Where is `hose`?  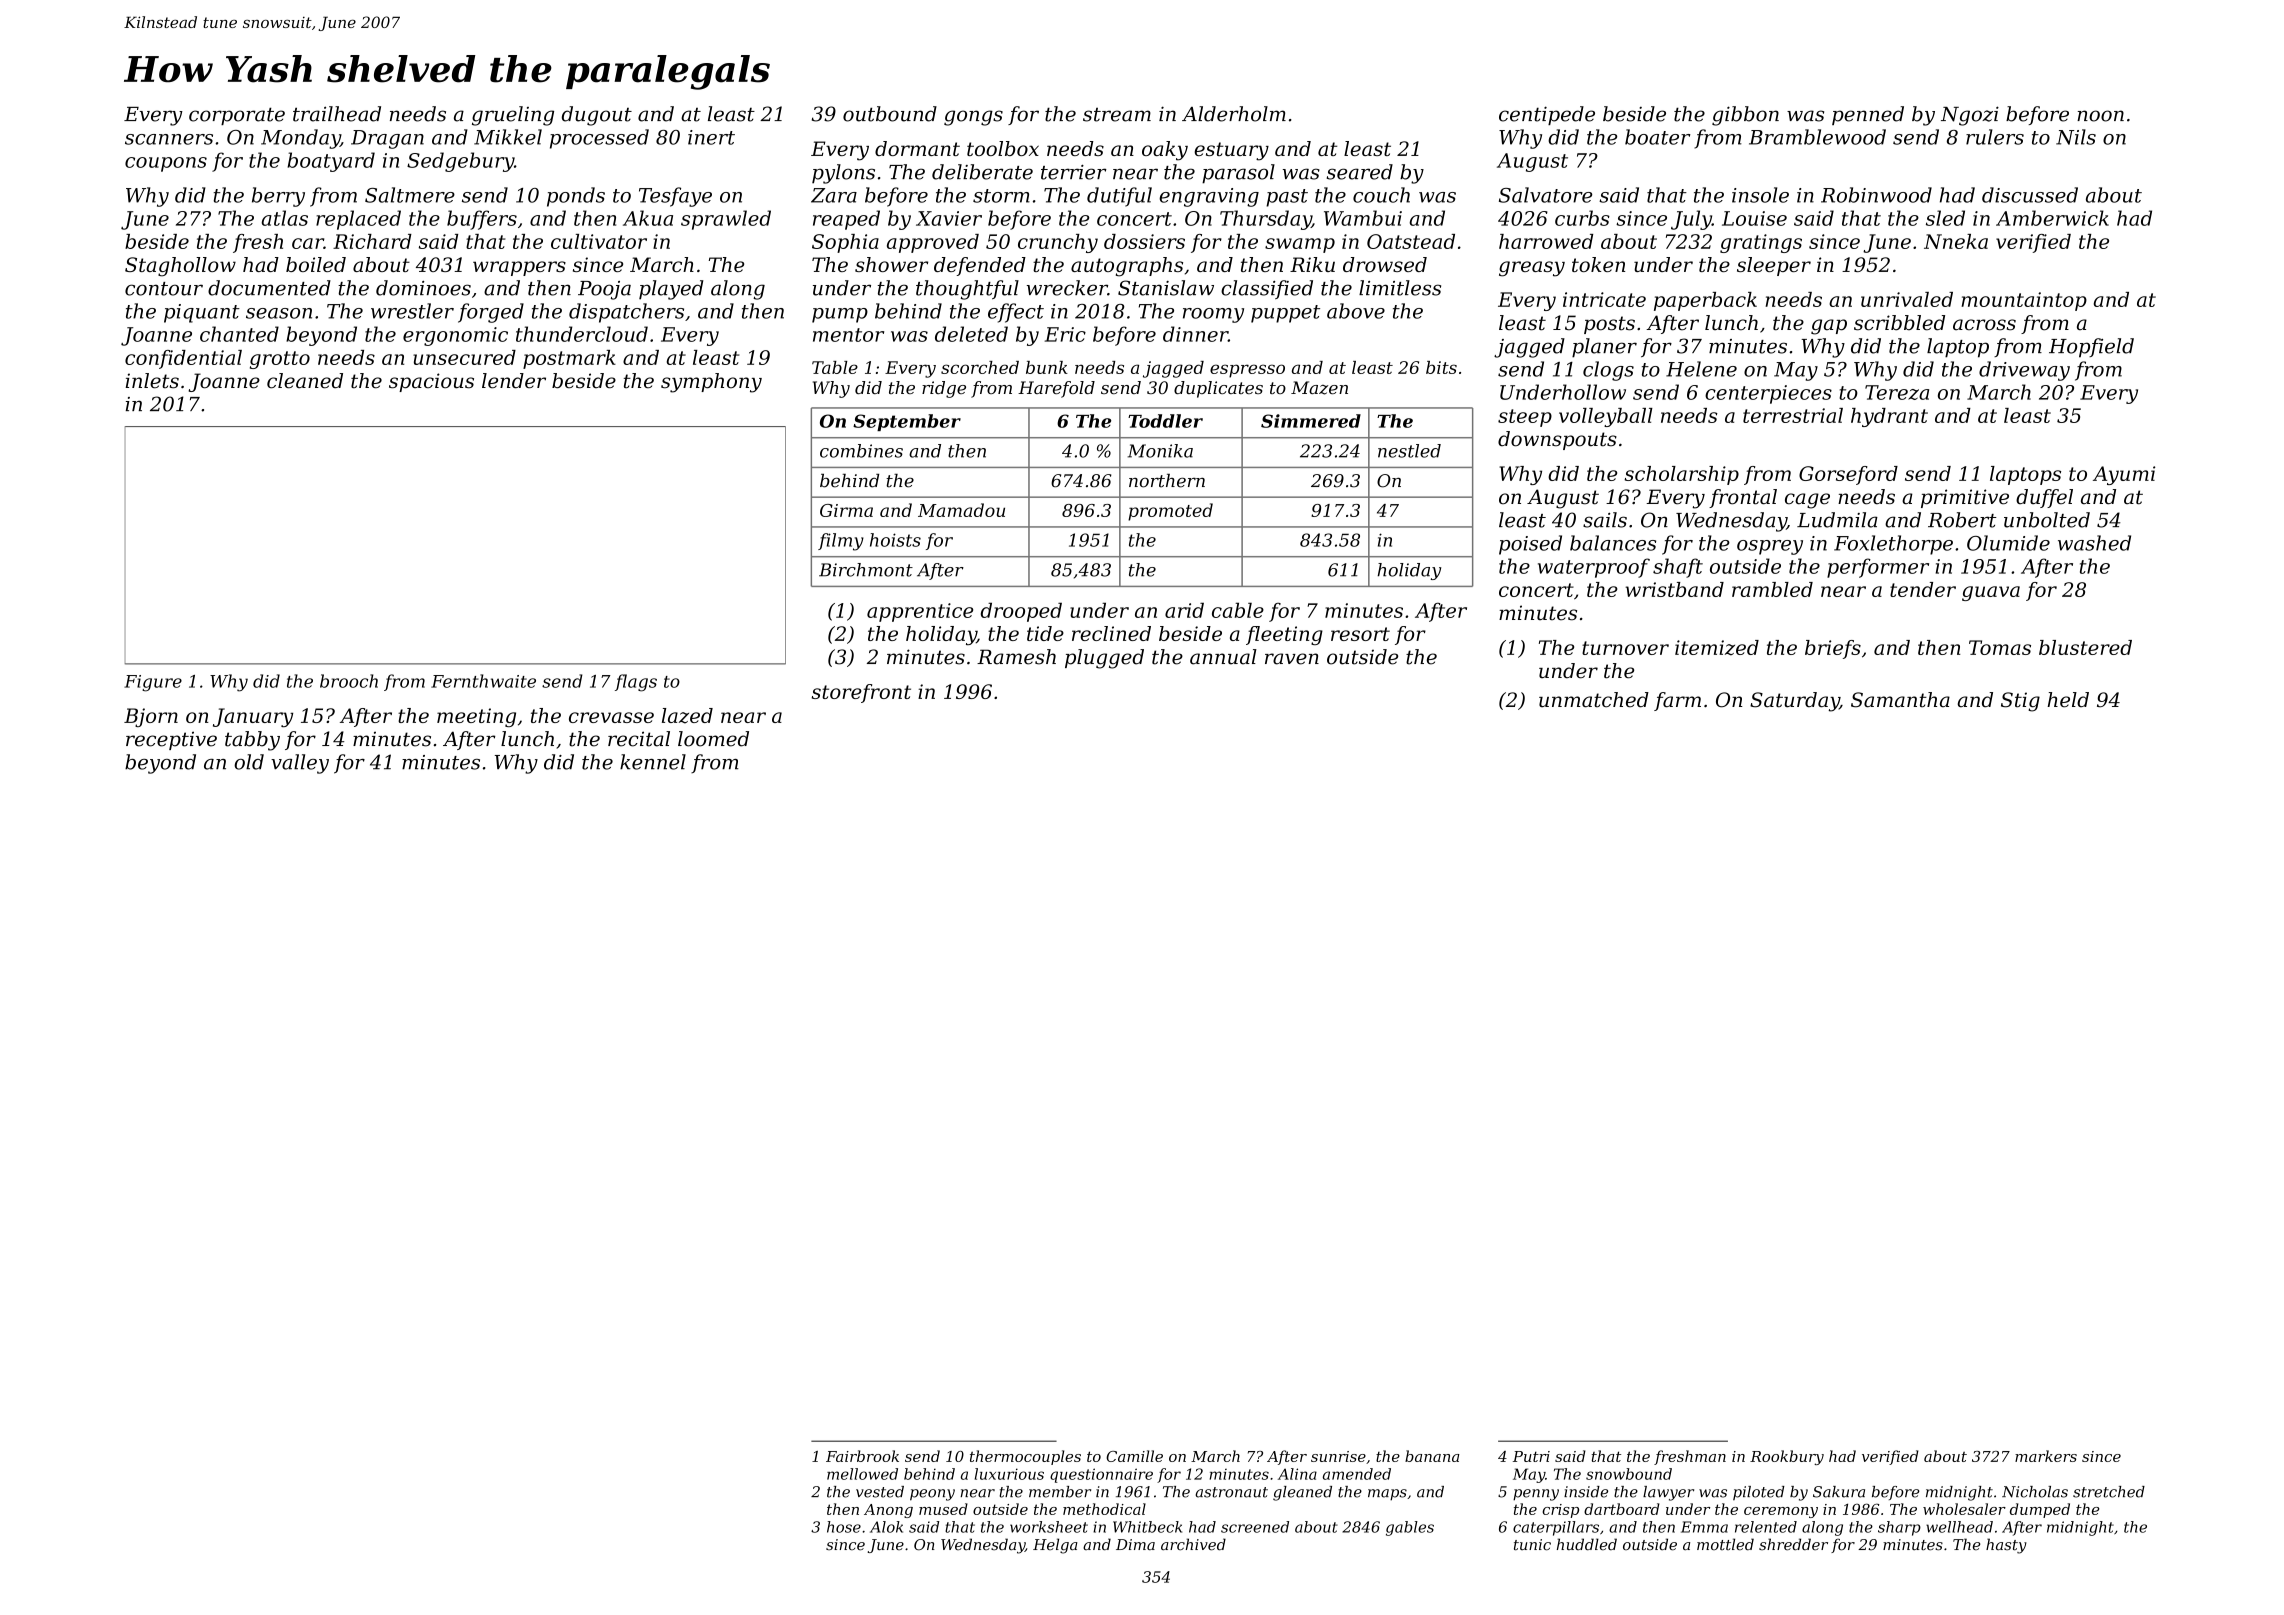
hose is located at coordinates (844, 1527).
